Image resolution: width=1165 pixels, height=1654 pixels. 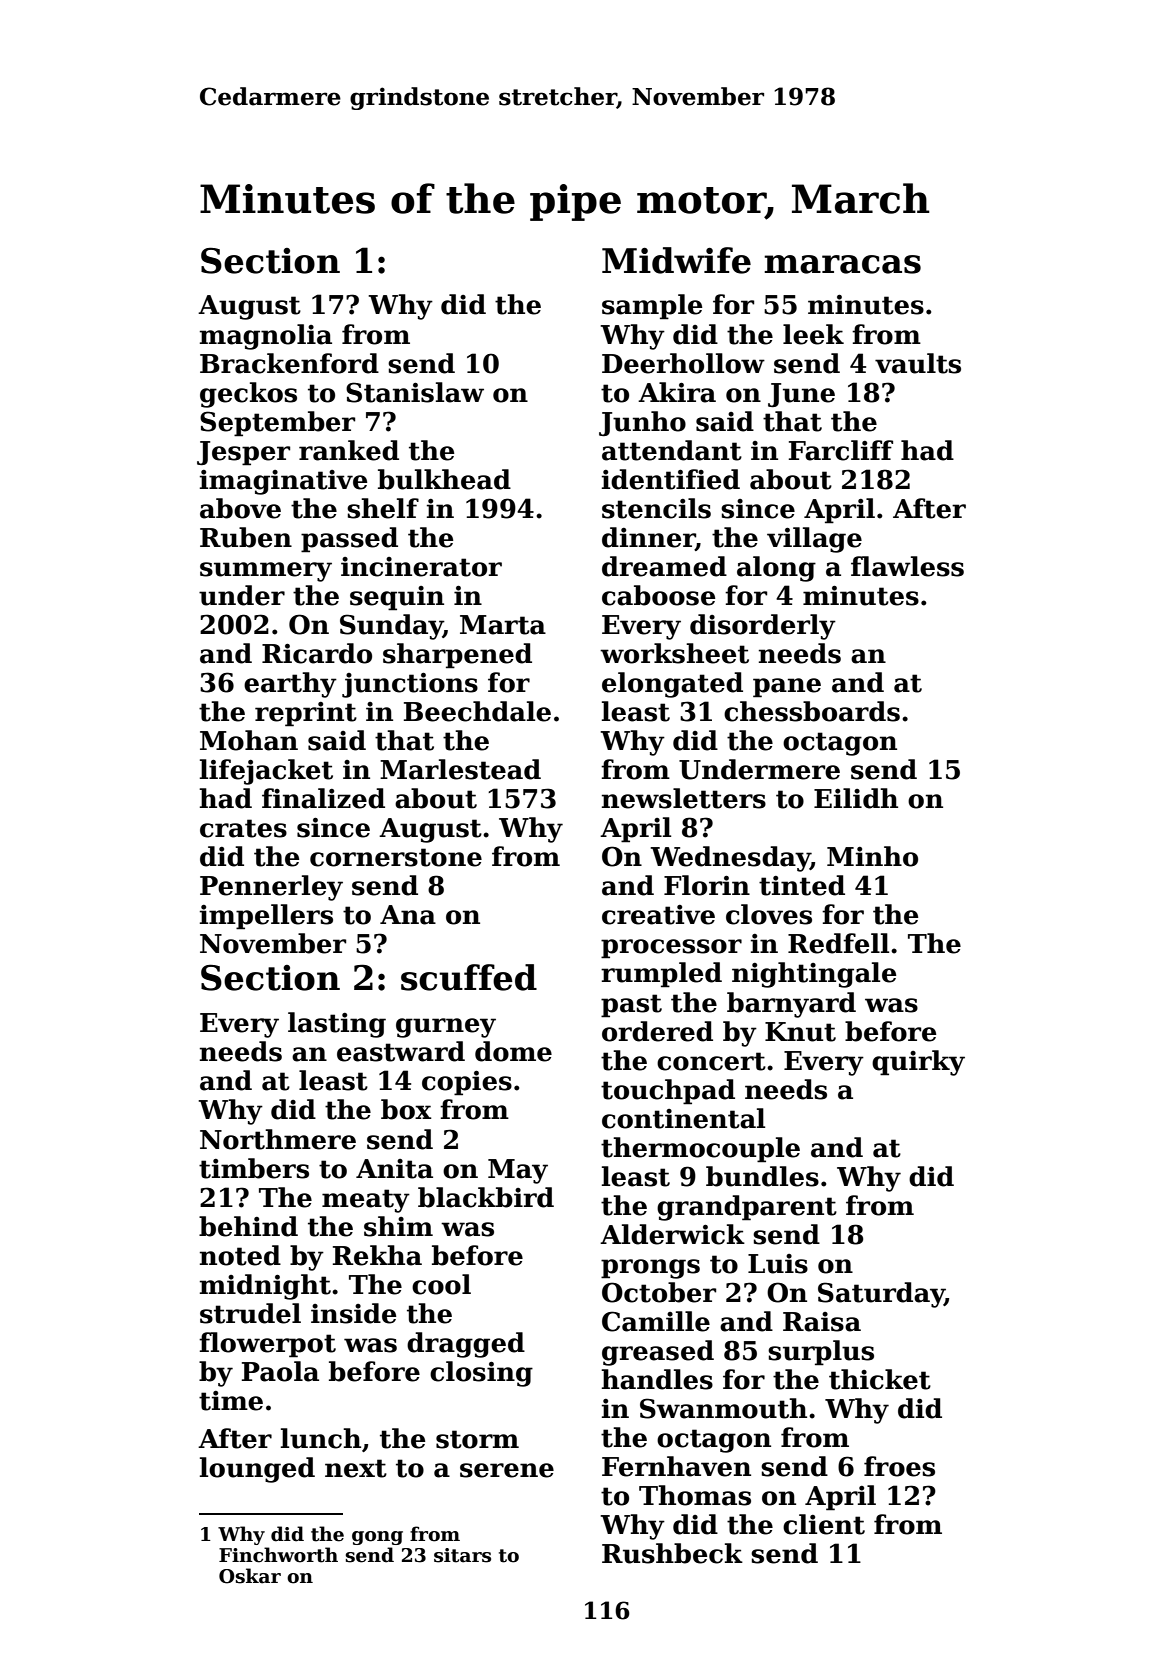 I want to click on maracas, so click(x=842, y=264).
